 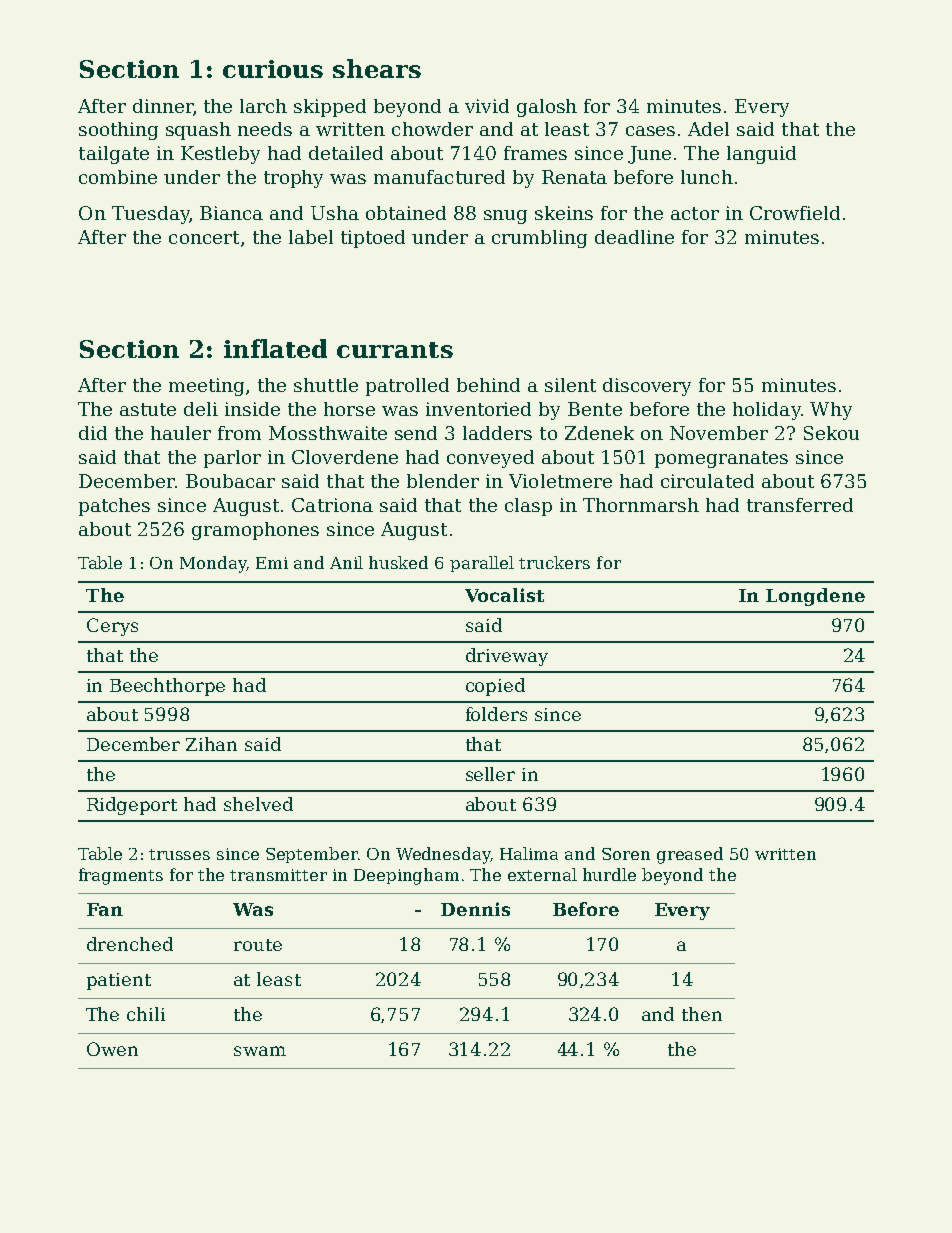 What do you see at coordinates (547, 108) in the page?
I see `galosh` at bounding box center [547, 108].
